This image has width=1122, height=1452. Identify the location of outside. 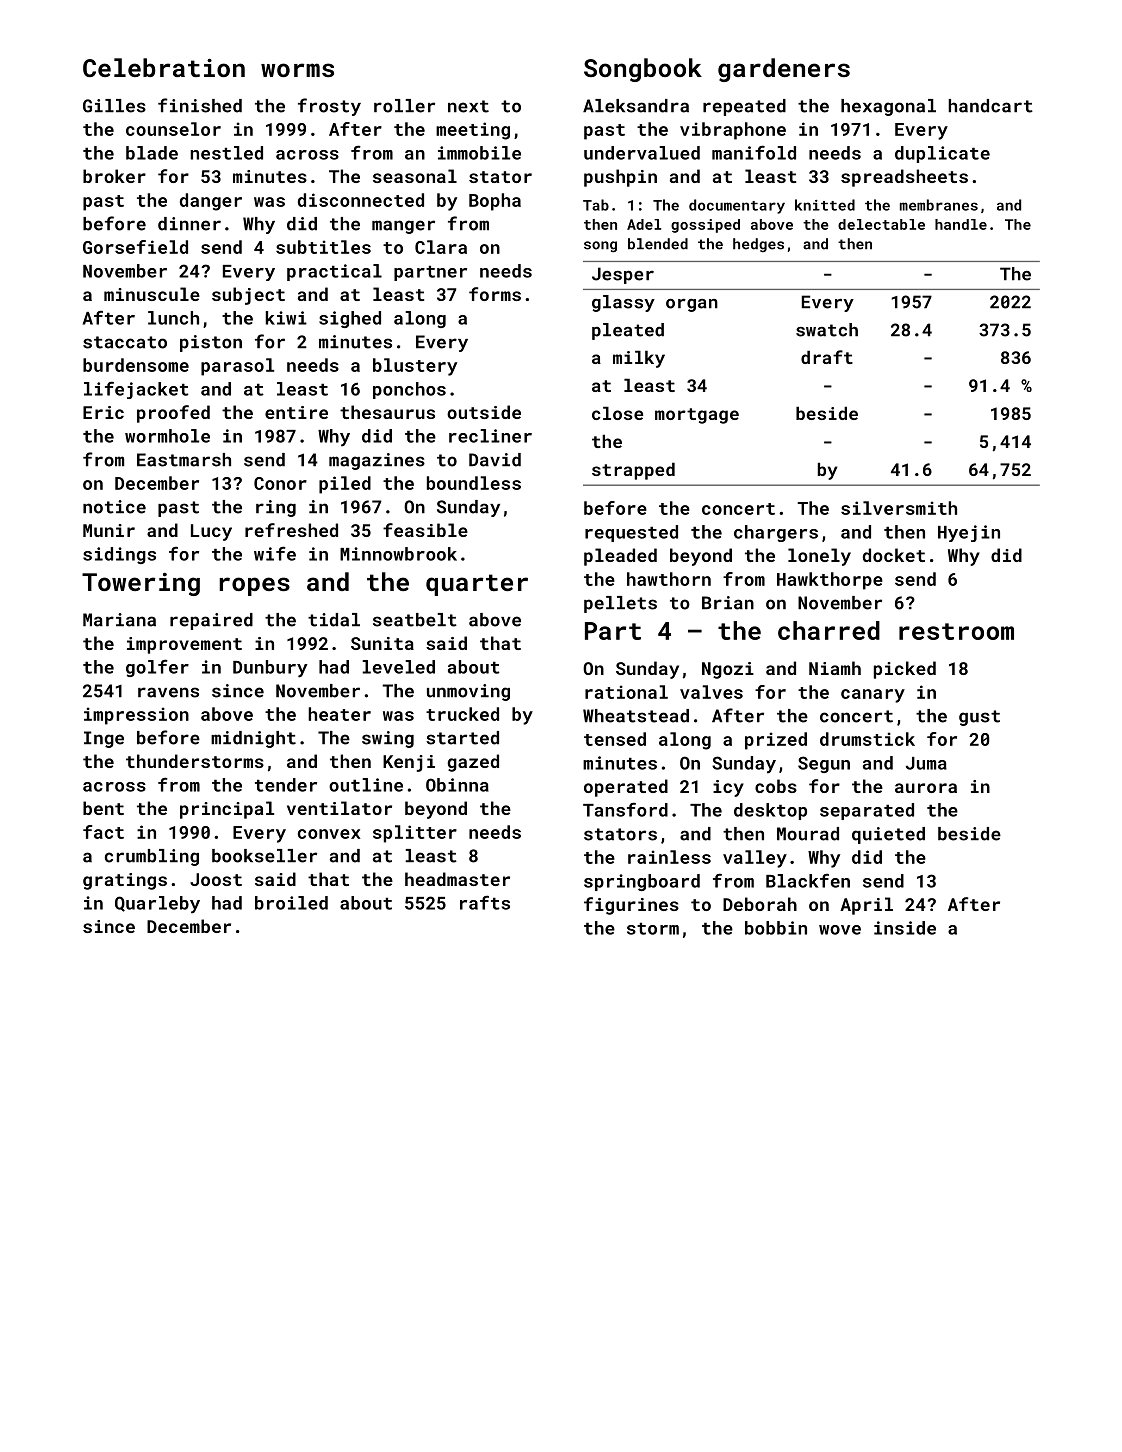
(484, 412).
